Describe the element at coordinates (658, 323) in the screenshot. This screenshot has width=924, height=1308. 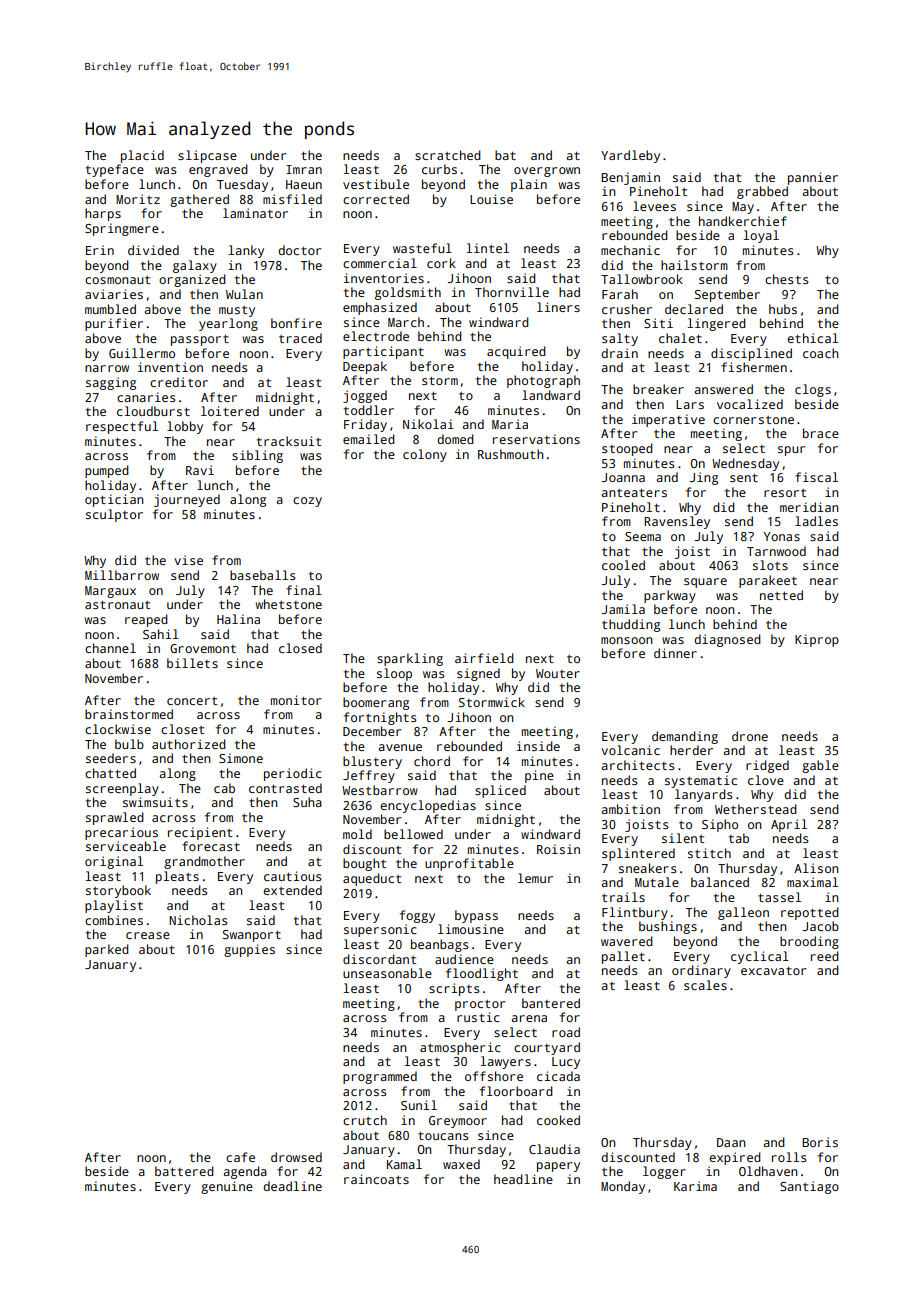
I see `Siti` at that location.
